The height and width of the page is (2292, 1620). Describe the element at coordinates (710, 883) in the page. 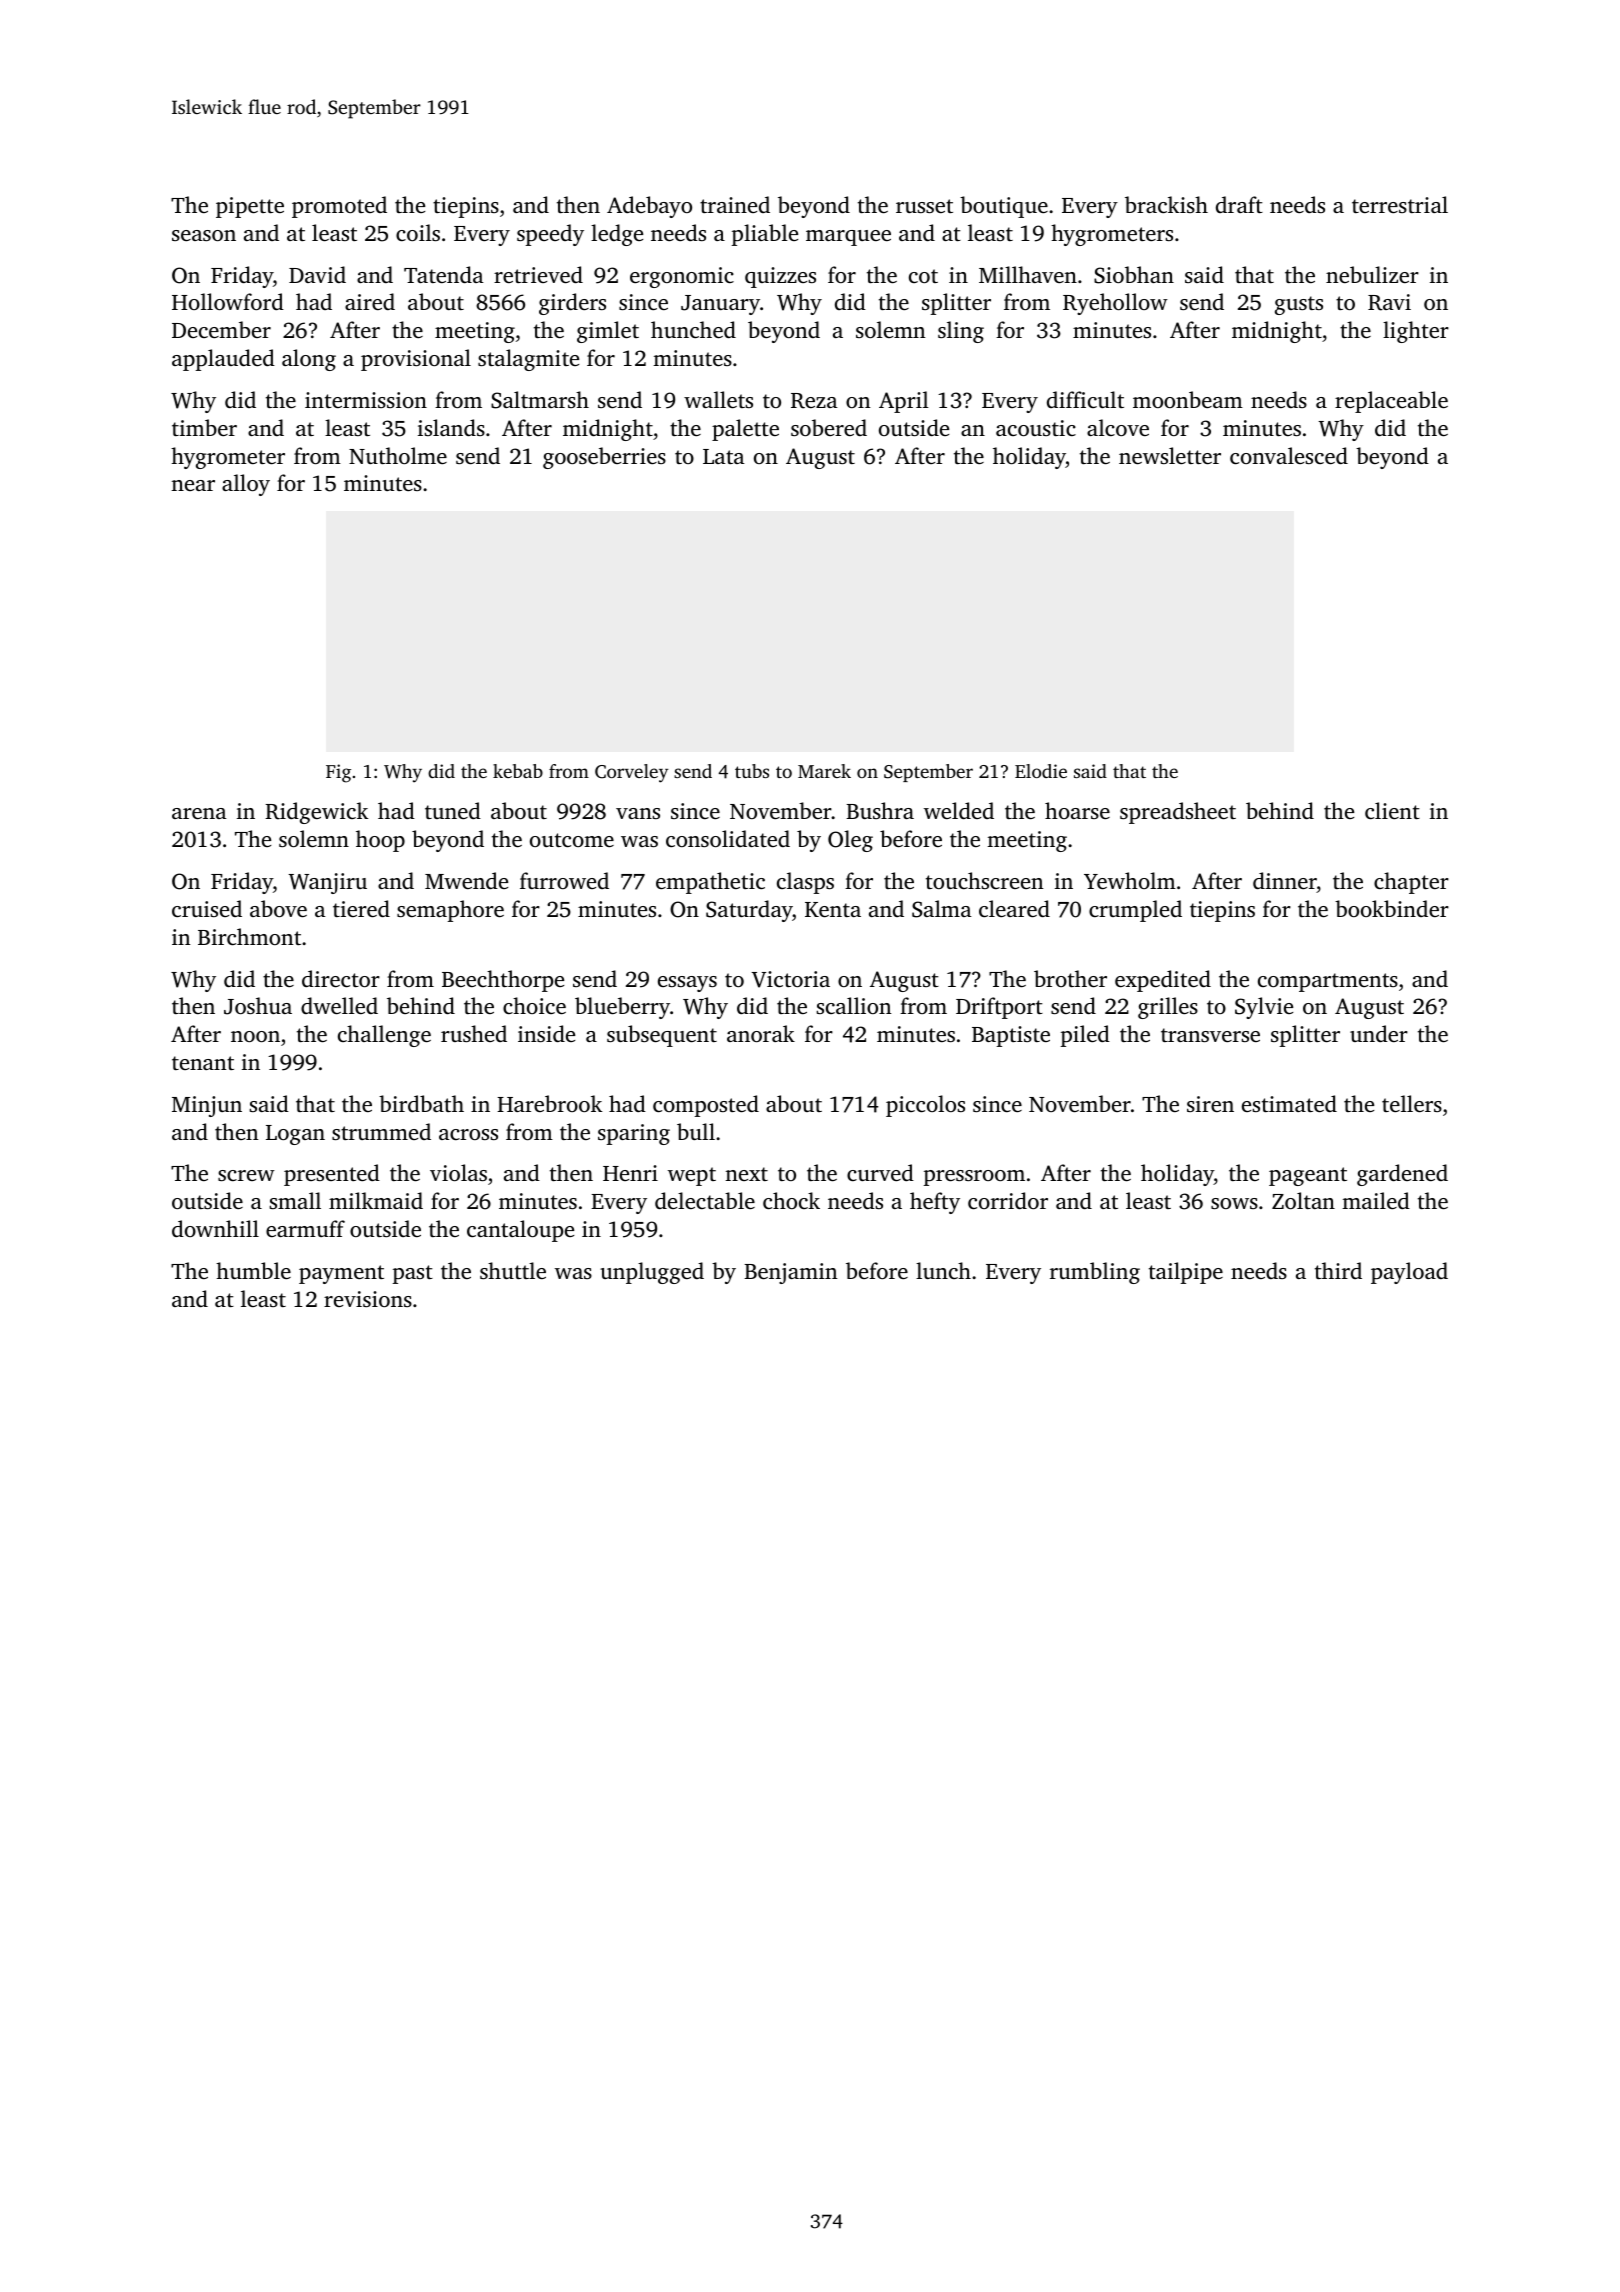

I see `empathetic` at that location.
